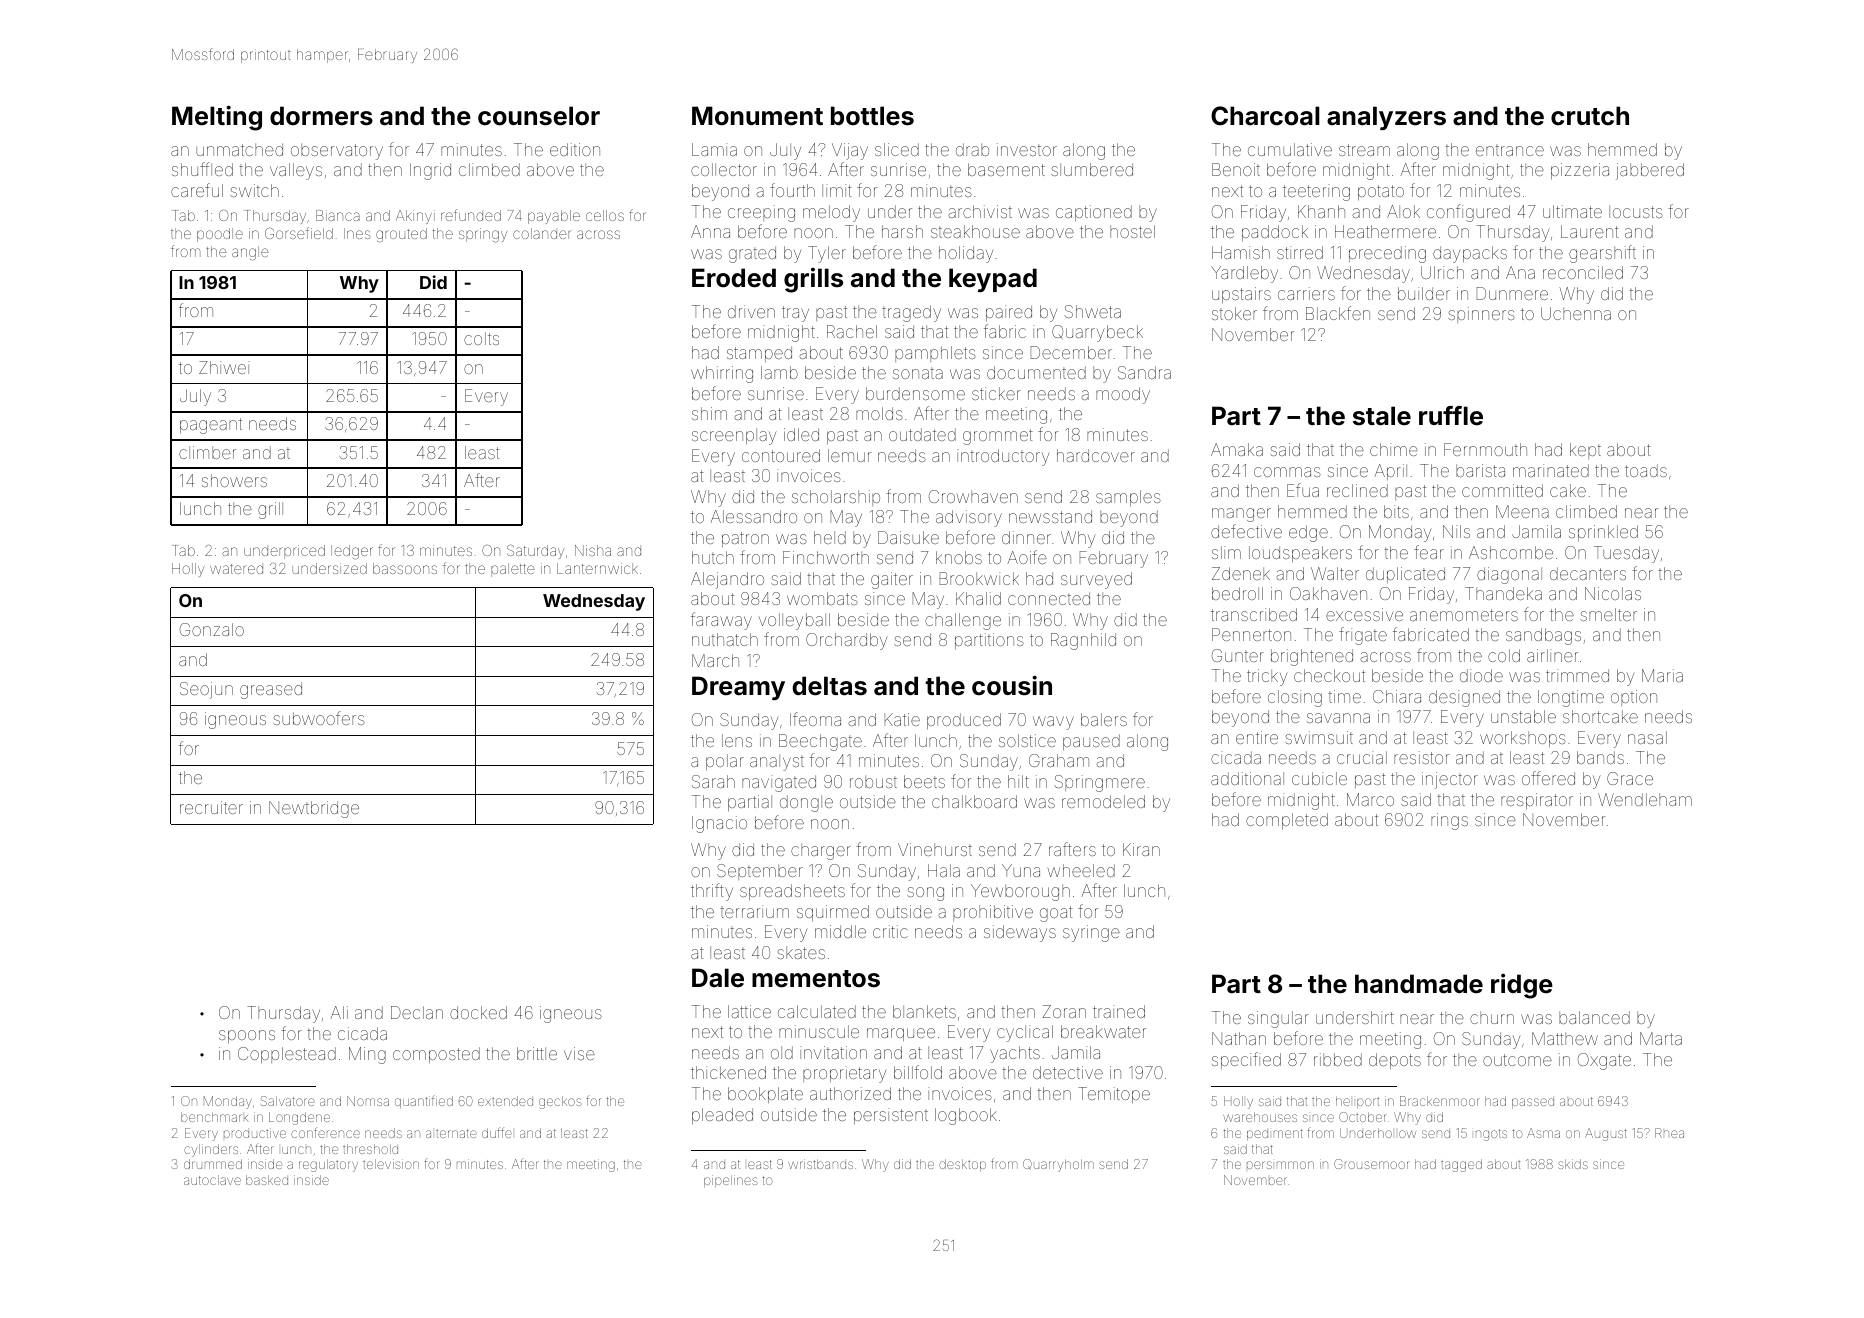 This screenshot has width=1864, height=1318. Describe the element at coordinates (1104, 719) in the screenshot. I see `balers` at that location.
